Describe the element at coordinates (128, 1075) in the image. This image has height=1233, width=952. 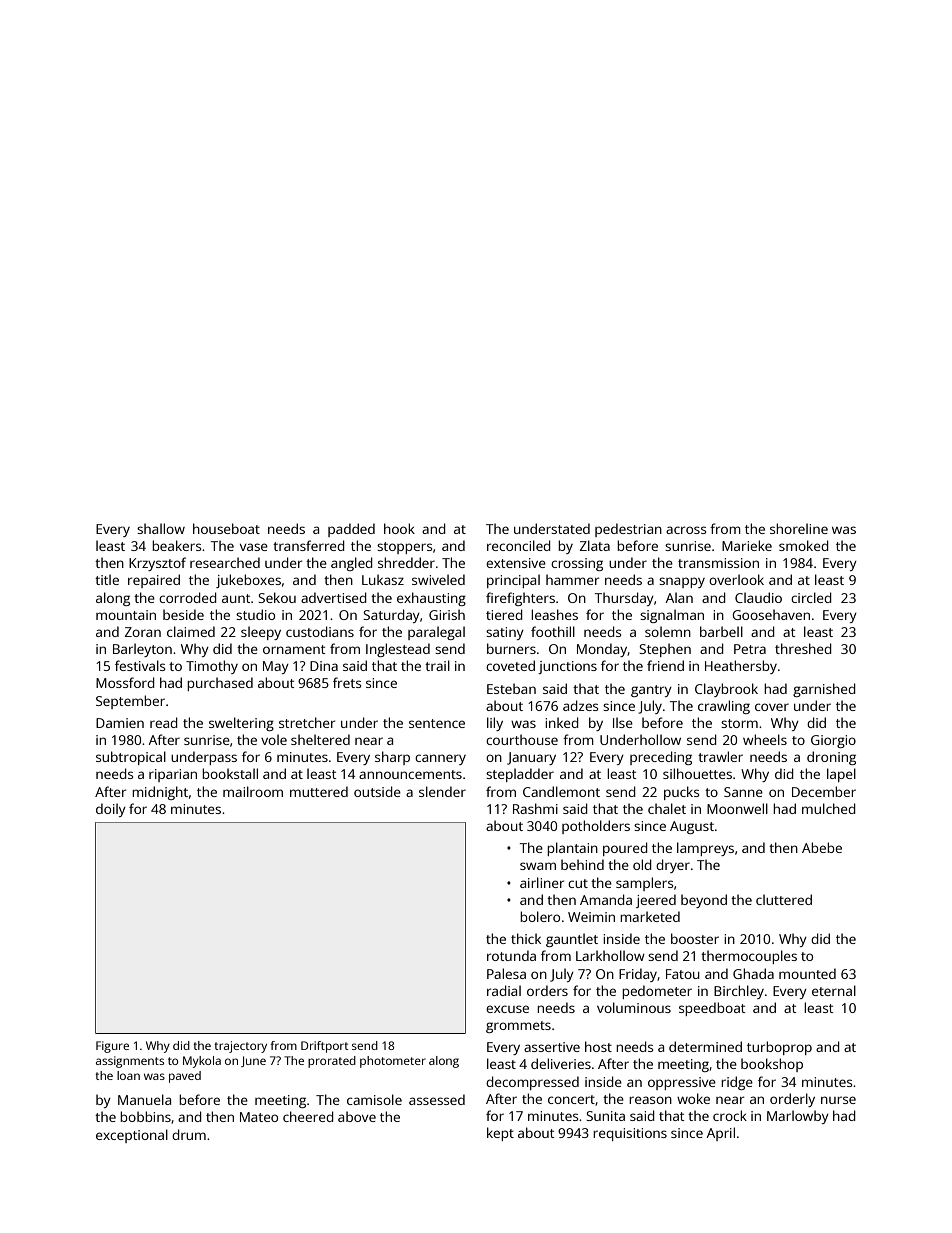
I see `loan` at that location.
